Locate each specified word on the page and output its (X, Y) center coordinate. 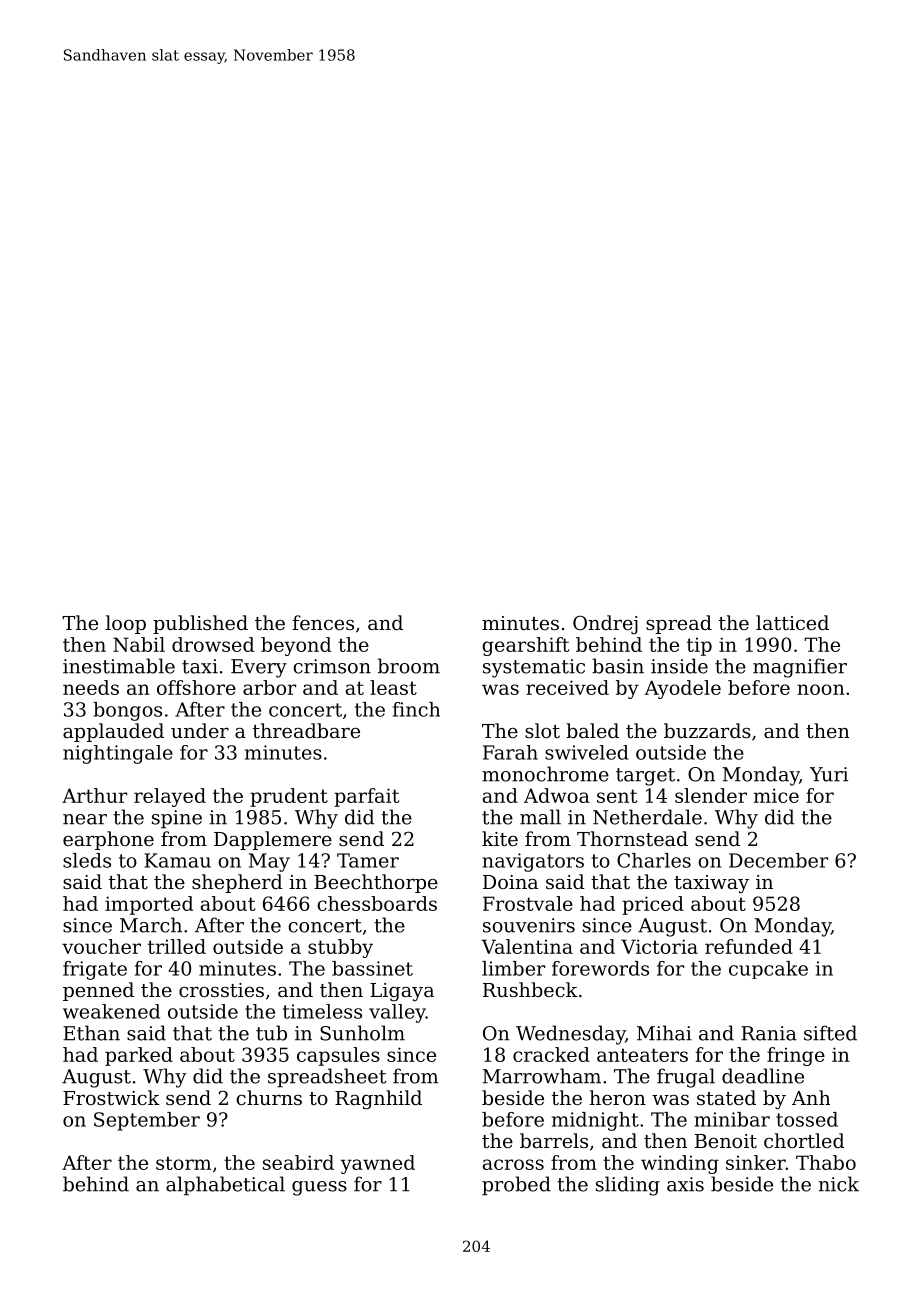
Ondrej (605, 624)
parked (139, 1056)
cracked (551, 1054)
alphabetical (225, 1186)
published (200, 624)
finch (416, 709)
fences (323, 622)
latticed (792, 622)
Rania (769, 1033)
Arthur (94, 795)
